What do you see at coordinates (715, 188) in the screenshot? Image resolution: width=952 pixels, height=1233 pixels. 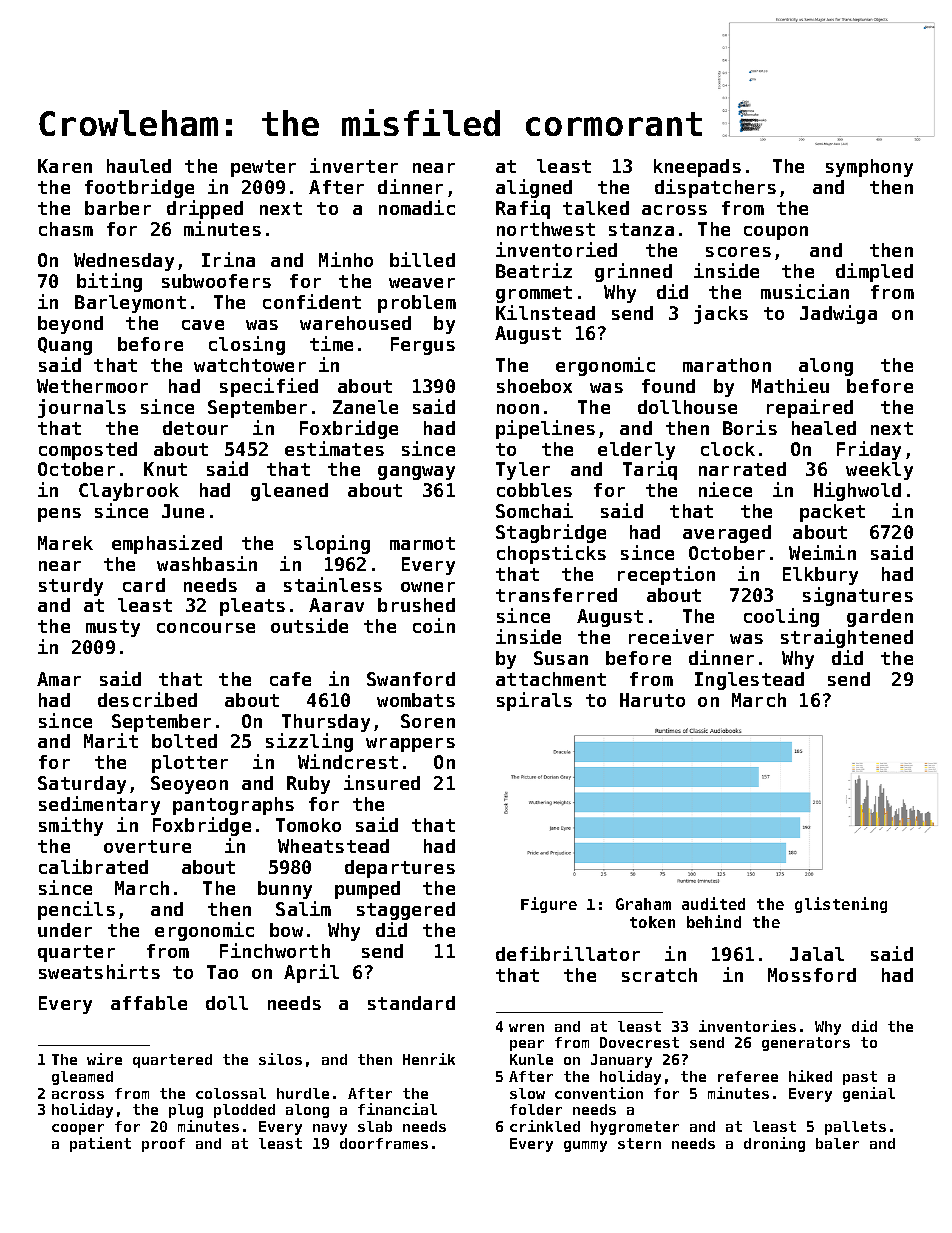 I see `dispatchers` at bounding box center [715, 188].
